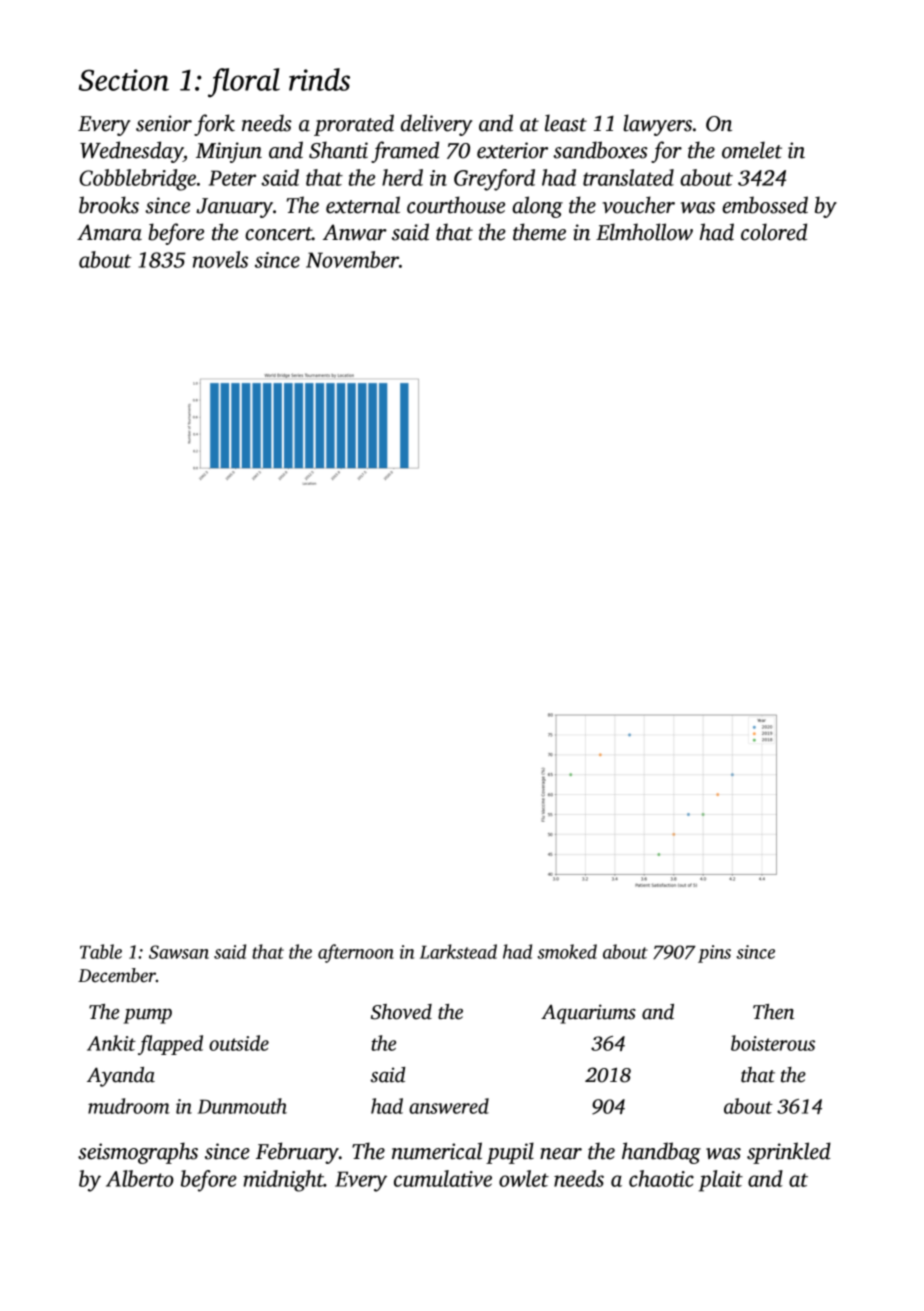 This screenshot has width=924, height=1311. What do you see at coordinates (539, 232) in the screenshot?
I see `theme` at bounding box center [539, 232].
